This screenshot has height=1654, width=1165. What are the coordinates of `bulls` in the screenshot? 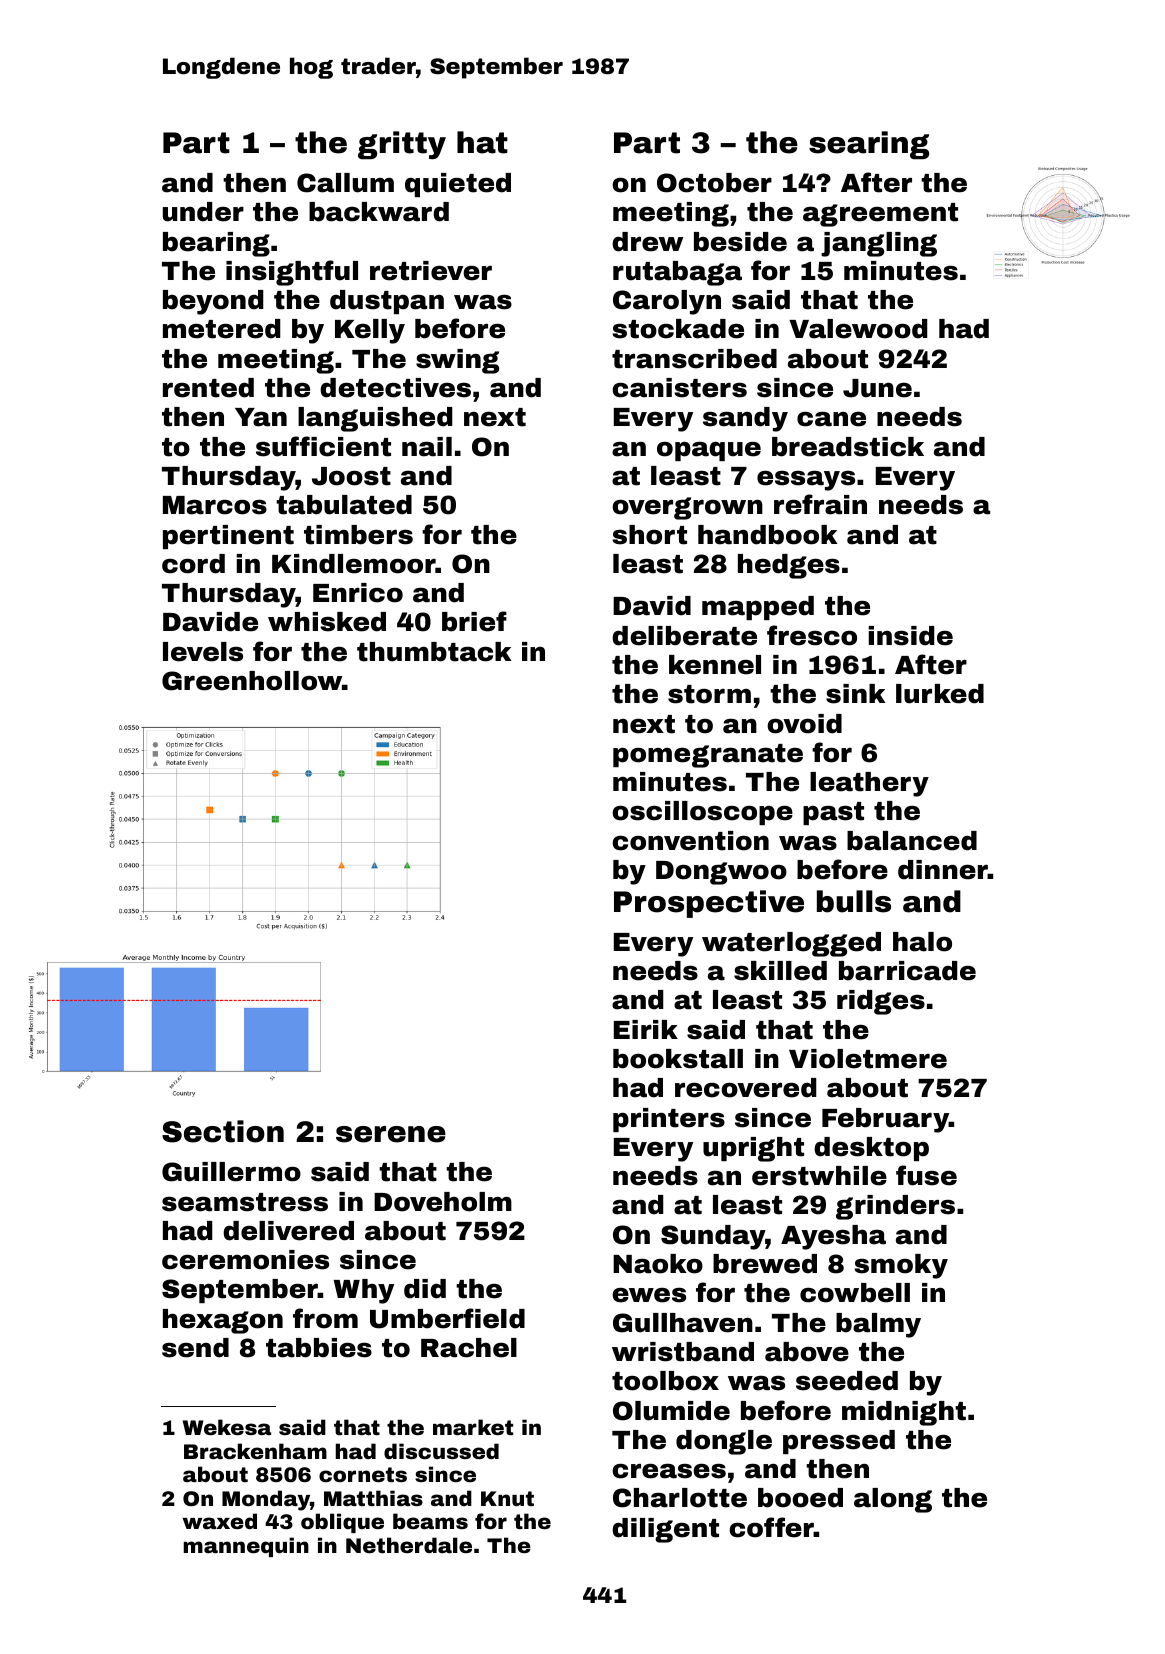 It's located at (854, 901).
